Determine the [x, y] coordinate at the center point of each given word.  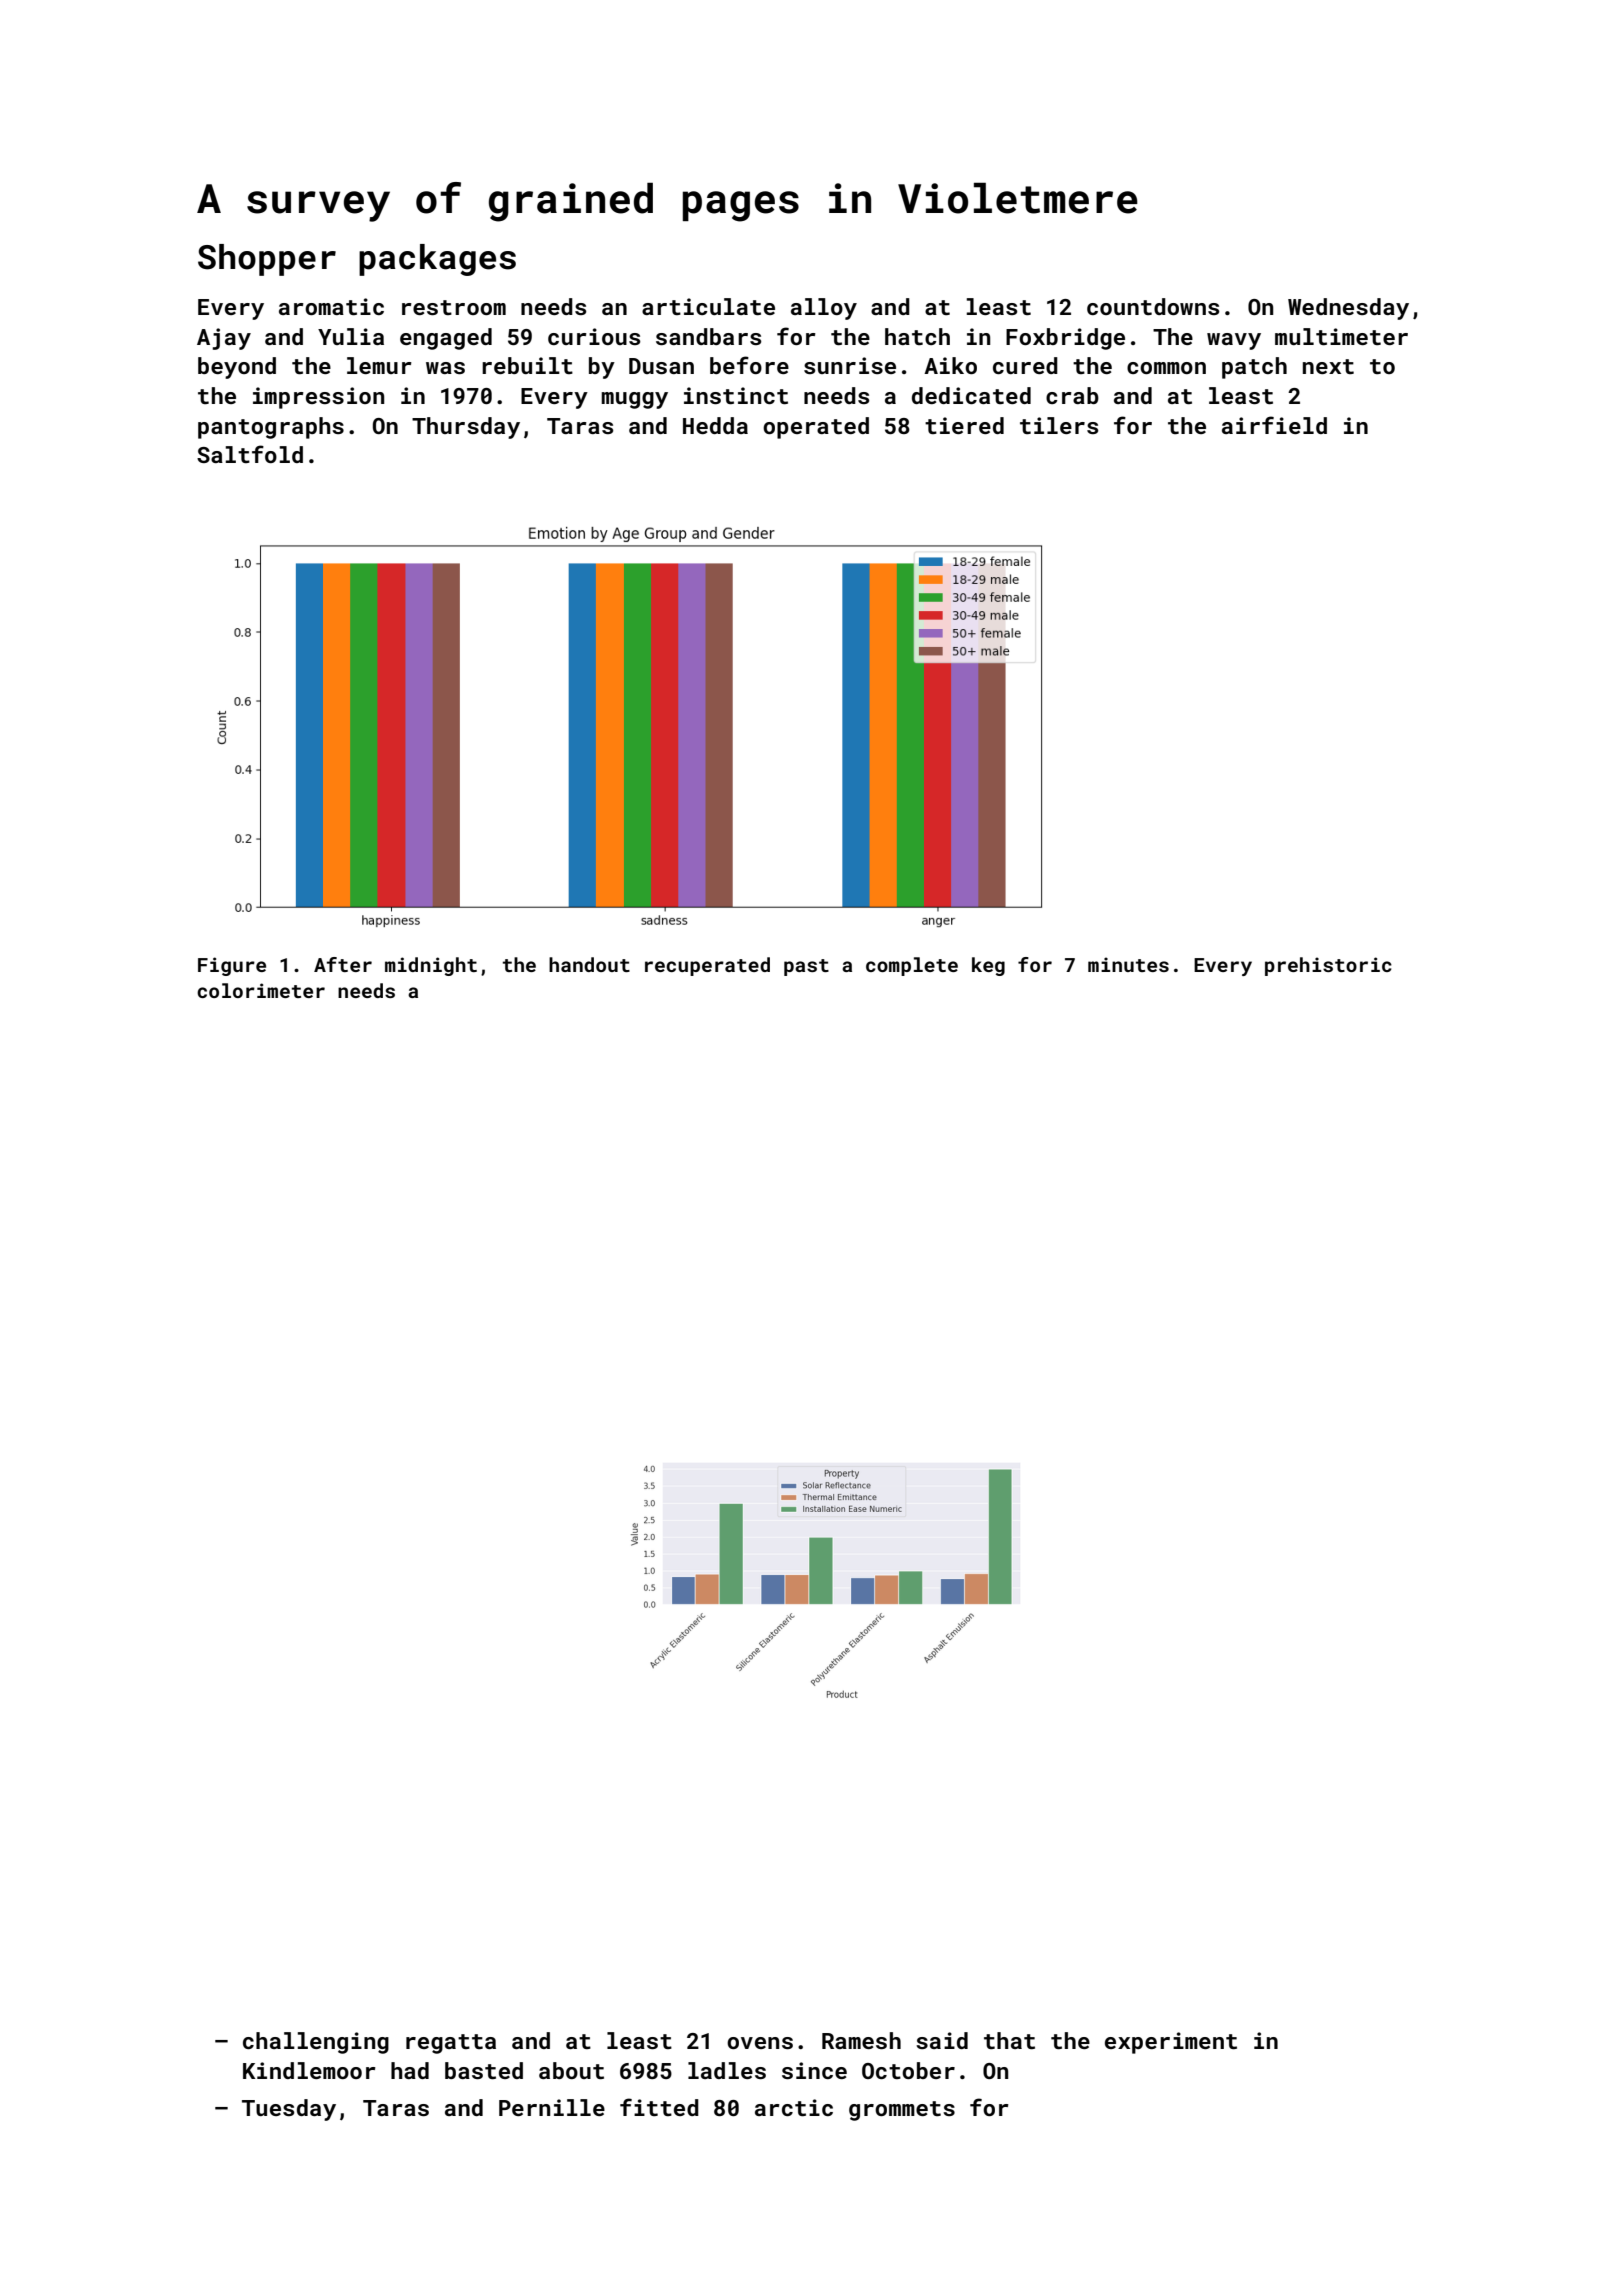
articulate [708, 306]
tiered [964, 425]
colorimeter [261, 990]
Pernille [552, 2107]
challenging [316, 2043]
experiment [1171, 2043]
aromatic [331, 306]
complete [912, 966]
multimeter [1341, 336]
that [1009, 2040]
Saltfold [250, 454]
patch [1254, 368]
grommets [902, 2111]
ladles [727, 2070]
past [806, 967]
